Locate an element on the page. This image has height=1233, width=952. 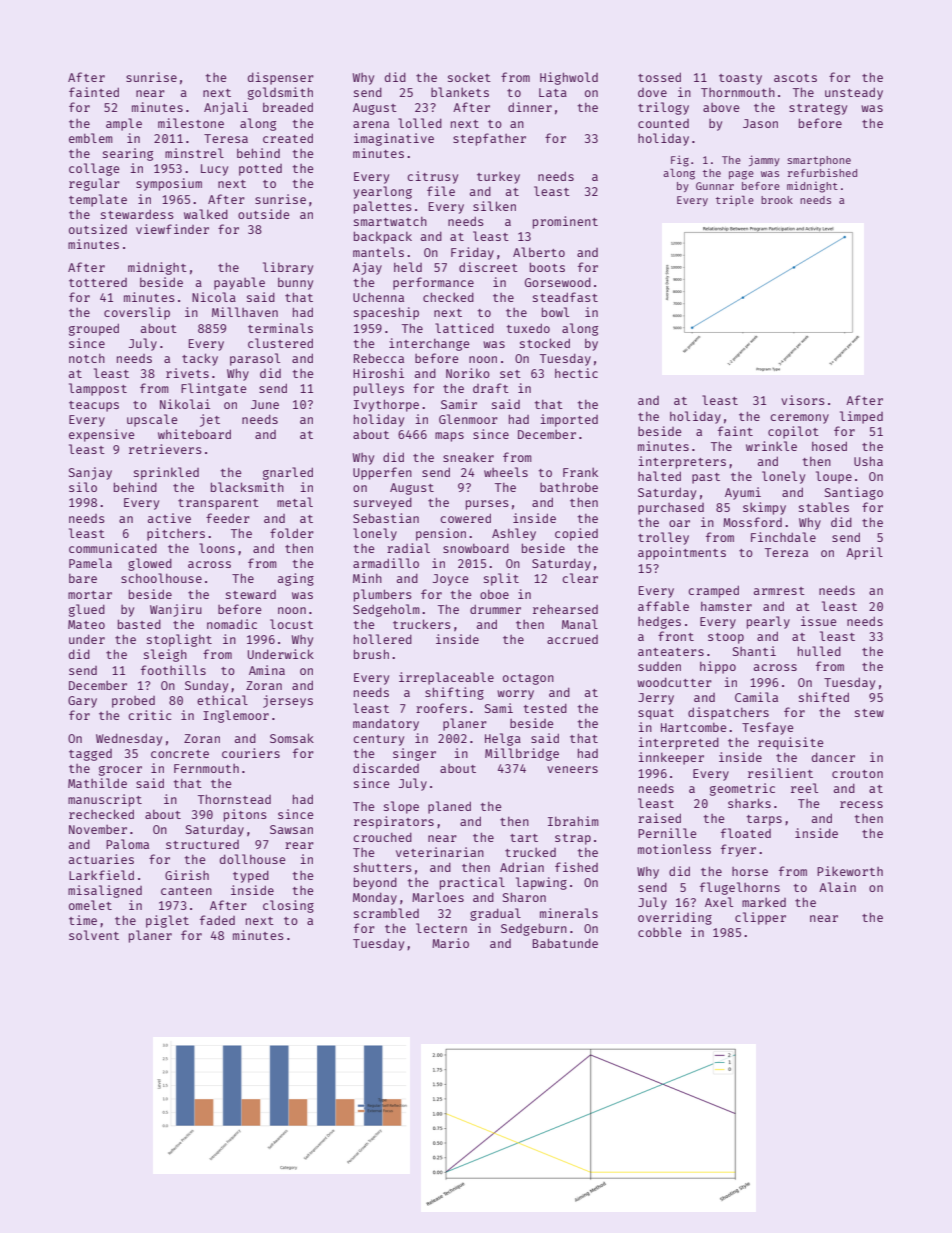
crouched is located at coordinates (382, 837).
